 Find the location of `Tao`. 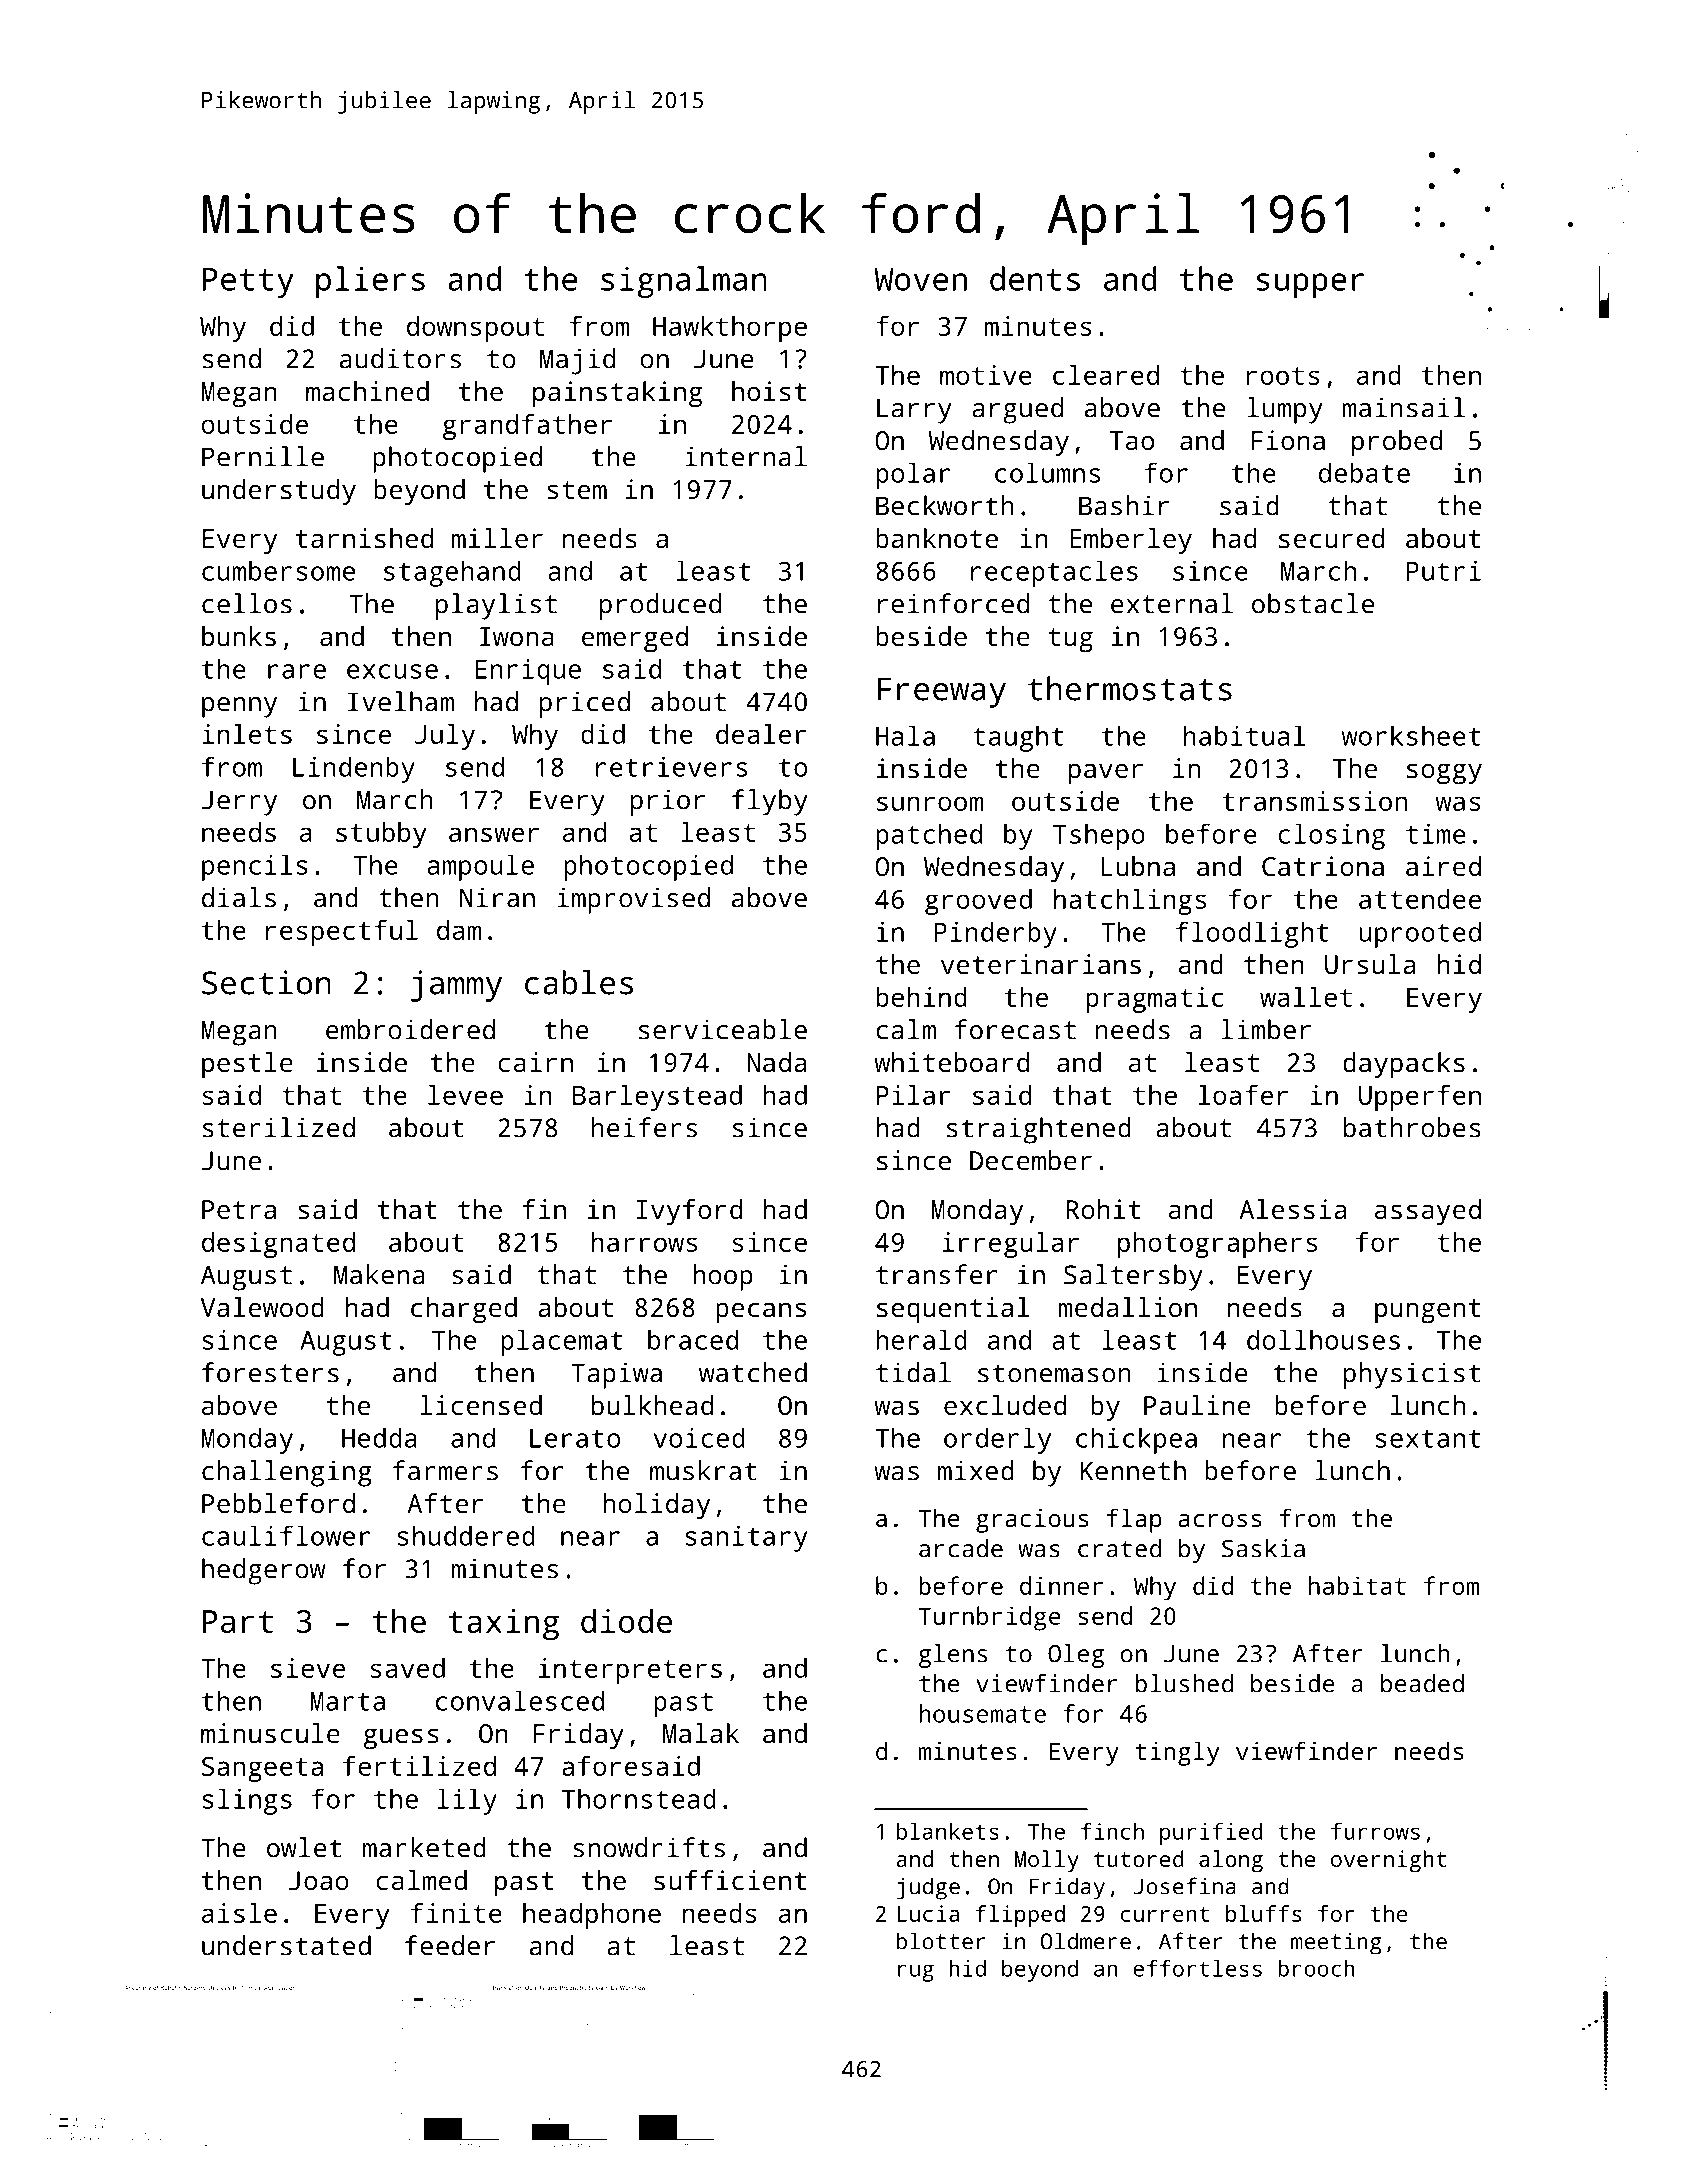

Tao is located at coordinates (1132, 440).
